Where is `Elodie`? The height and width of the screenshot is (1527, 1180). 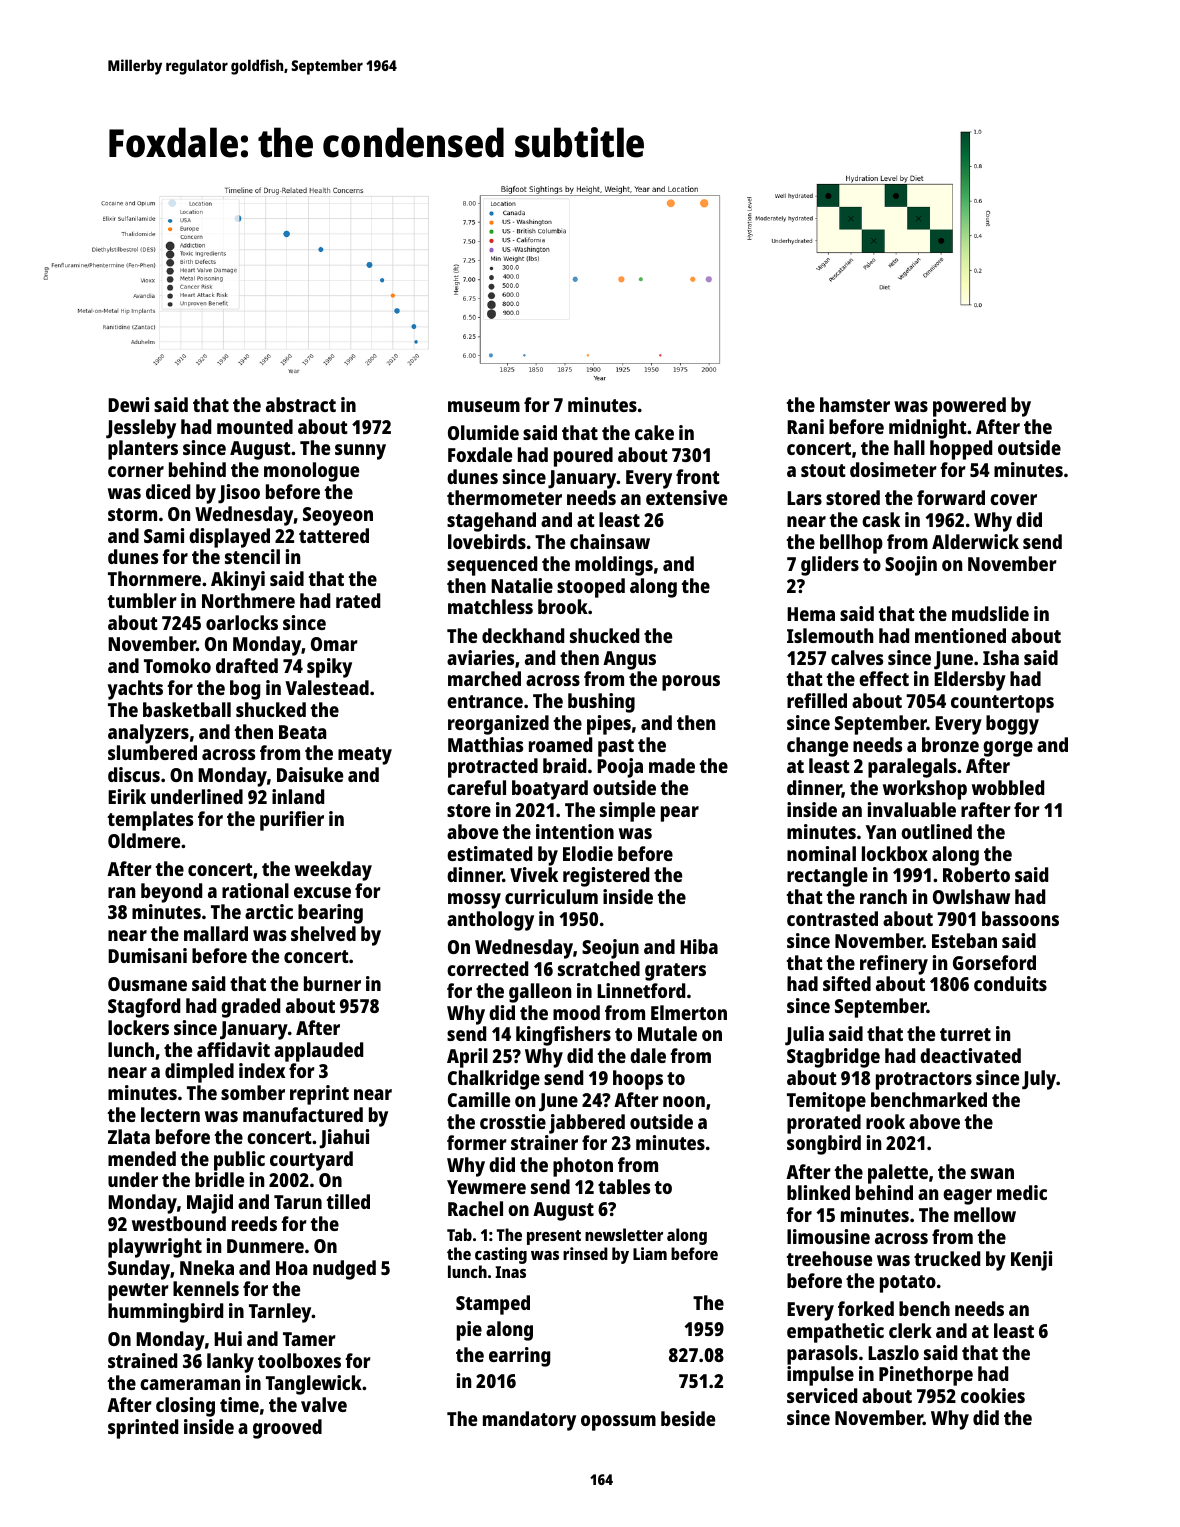
Elodie is located at coordinates (588, 853).
